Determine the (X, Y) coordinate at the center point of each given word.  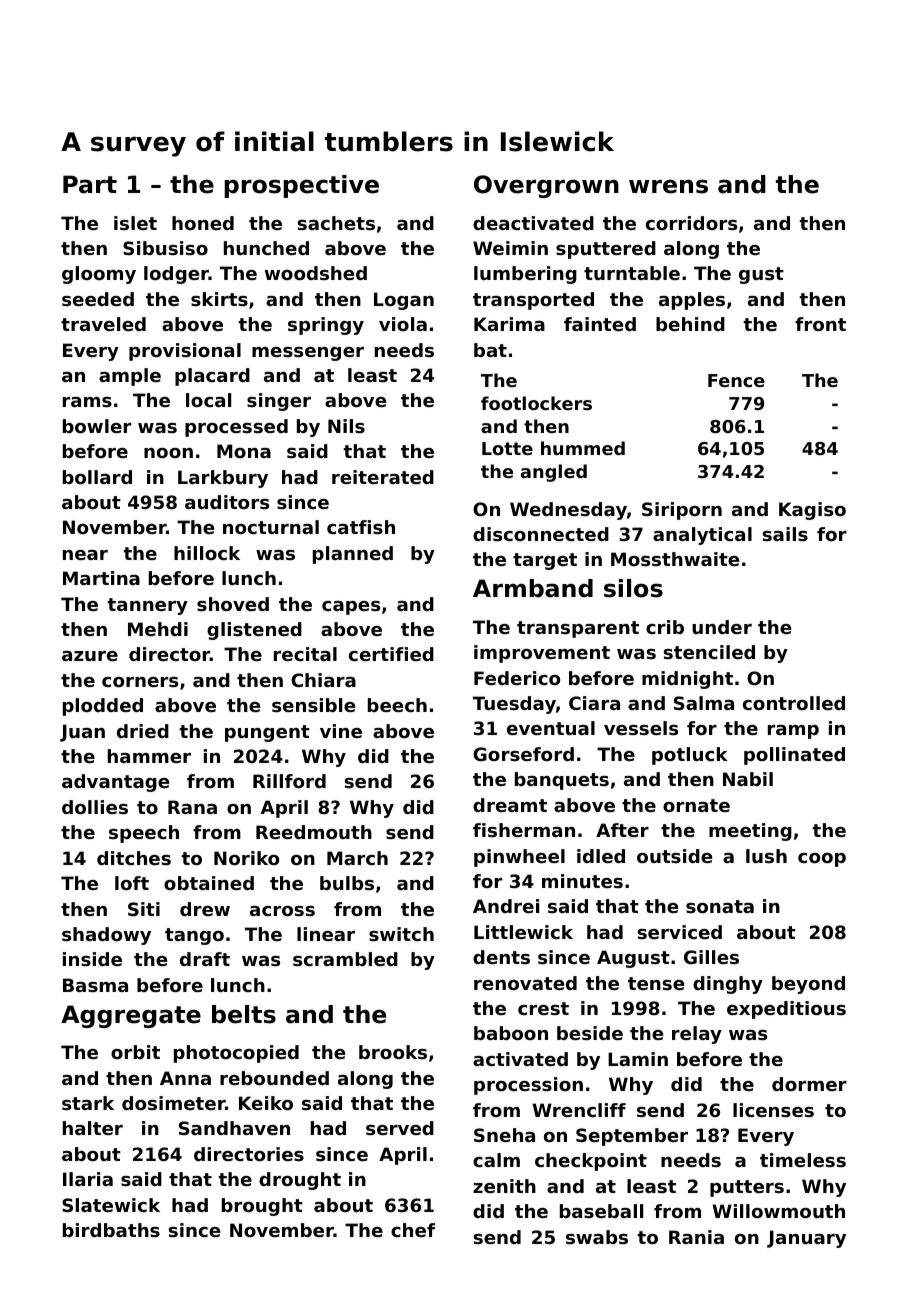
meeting (750, 832)
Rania (696, 1237)
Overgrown (546, 186)
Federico (517, 678)
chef (413, 1230)
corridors (691, 223)
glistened (254, 631)
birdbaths (111, 1230)
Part (90, 184)
